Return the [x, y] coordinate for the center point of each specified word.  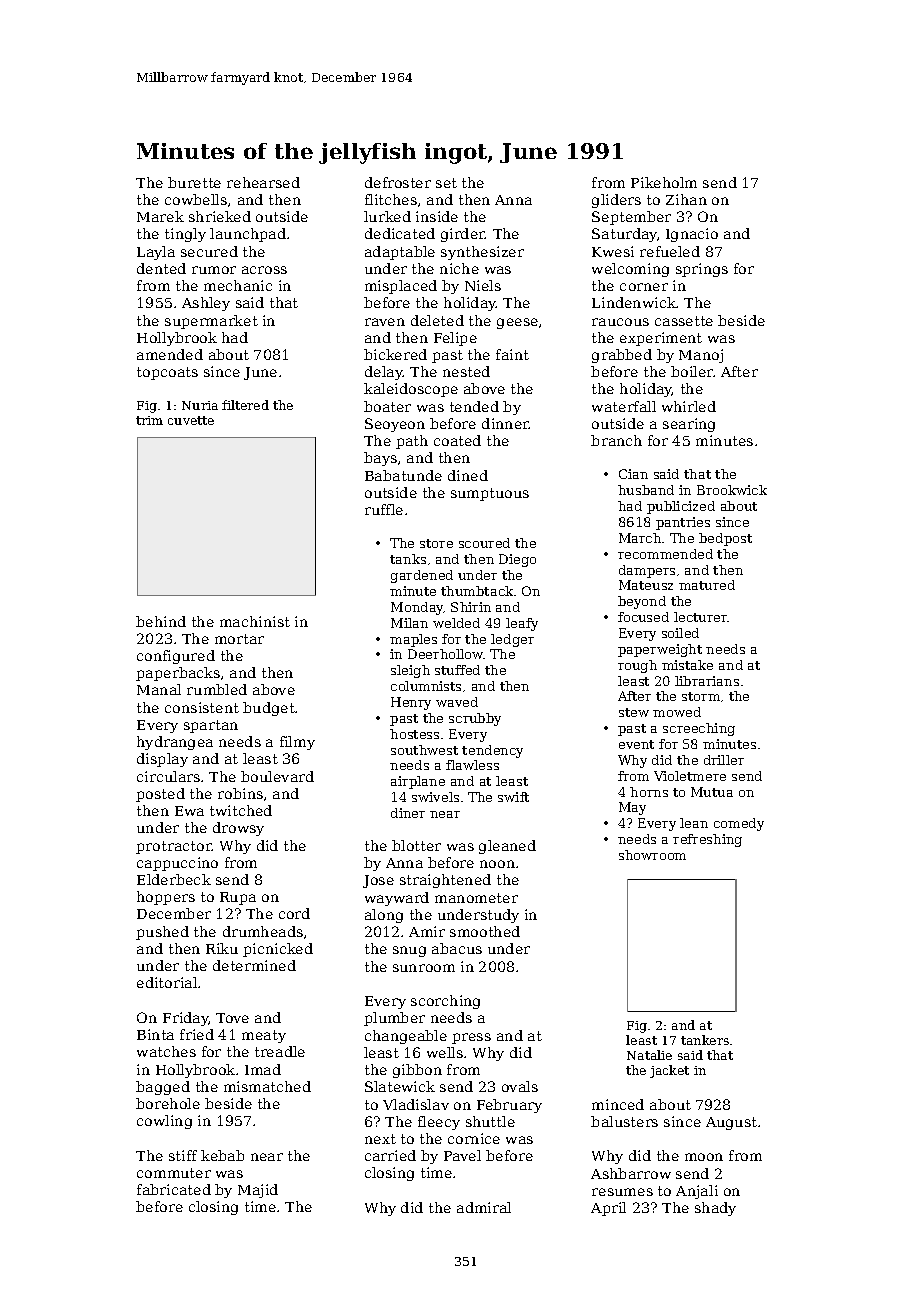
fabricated [174, 1189]
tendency [492, 751]
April [608, 1209]
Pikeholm [664, 182]
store [436, 543]
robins [240, 793]
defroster [398, 182]
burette [194, 182]
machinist [255, 621]
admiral [484, 1207]
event [636, 744]
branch [616, 440]
